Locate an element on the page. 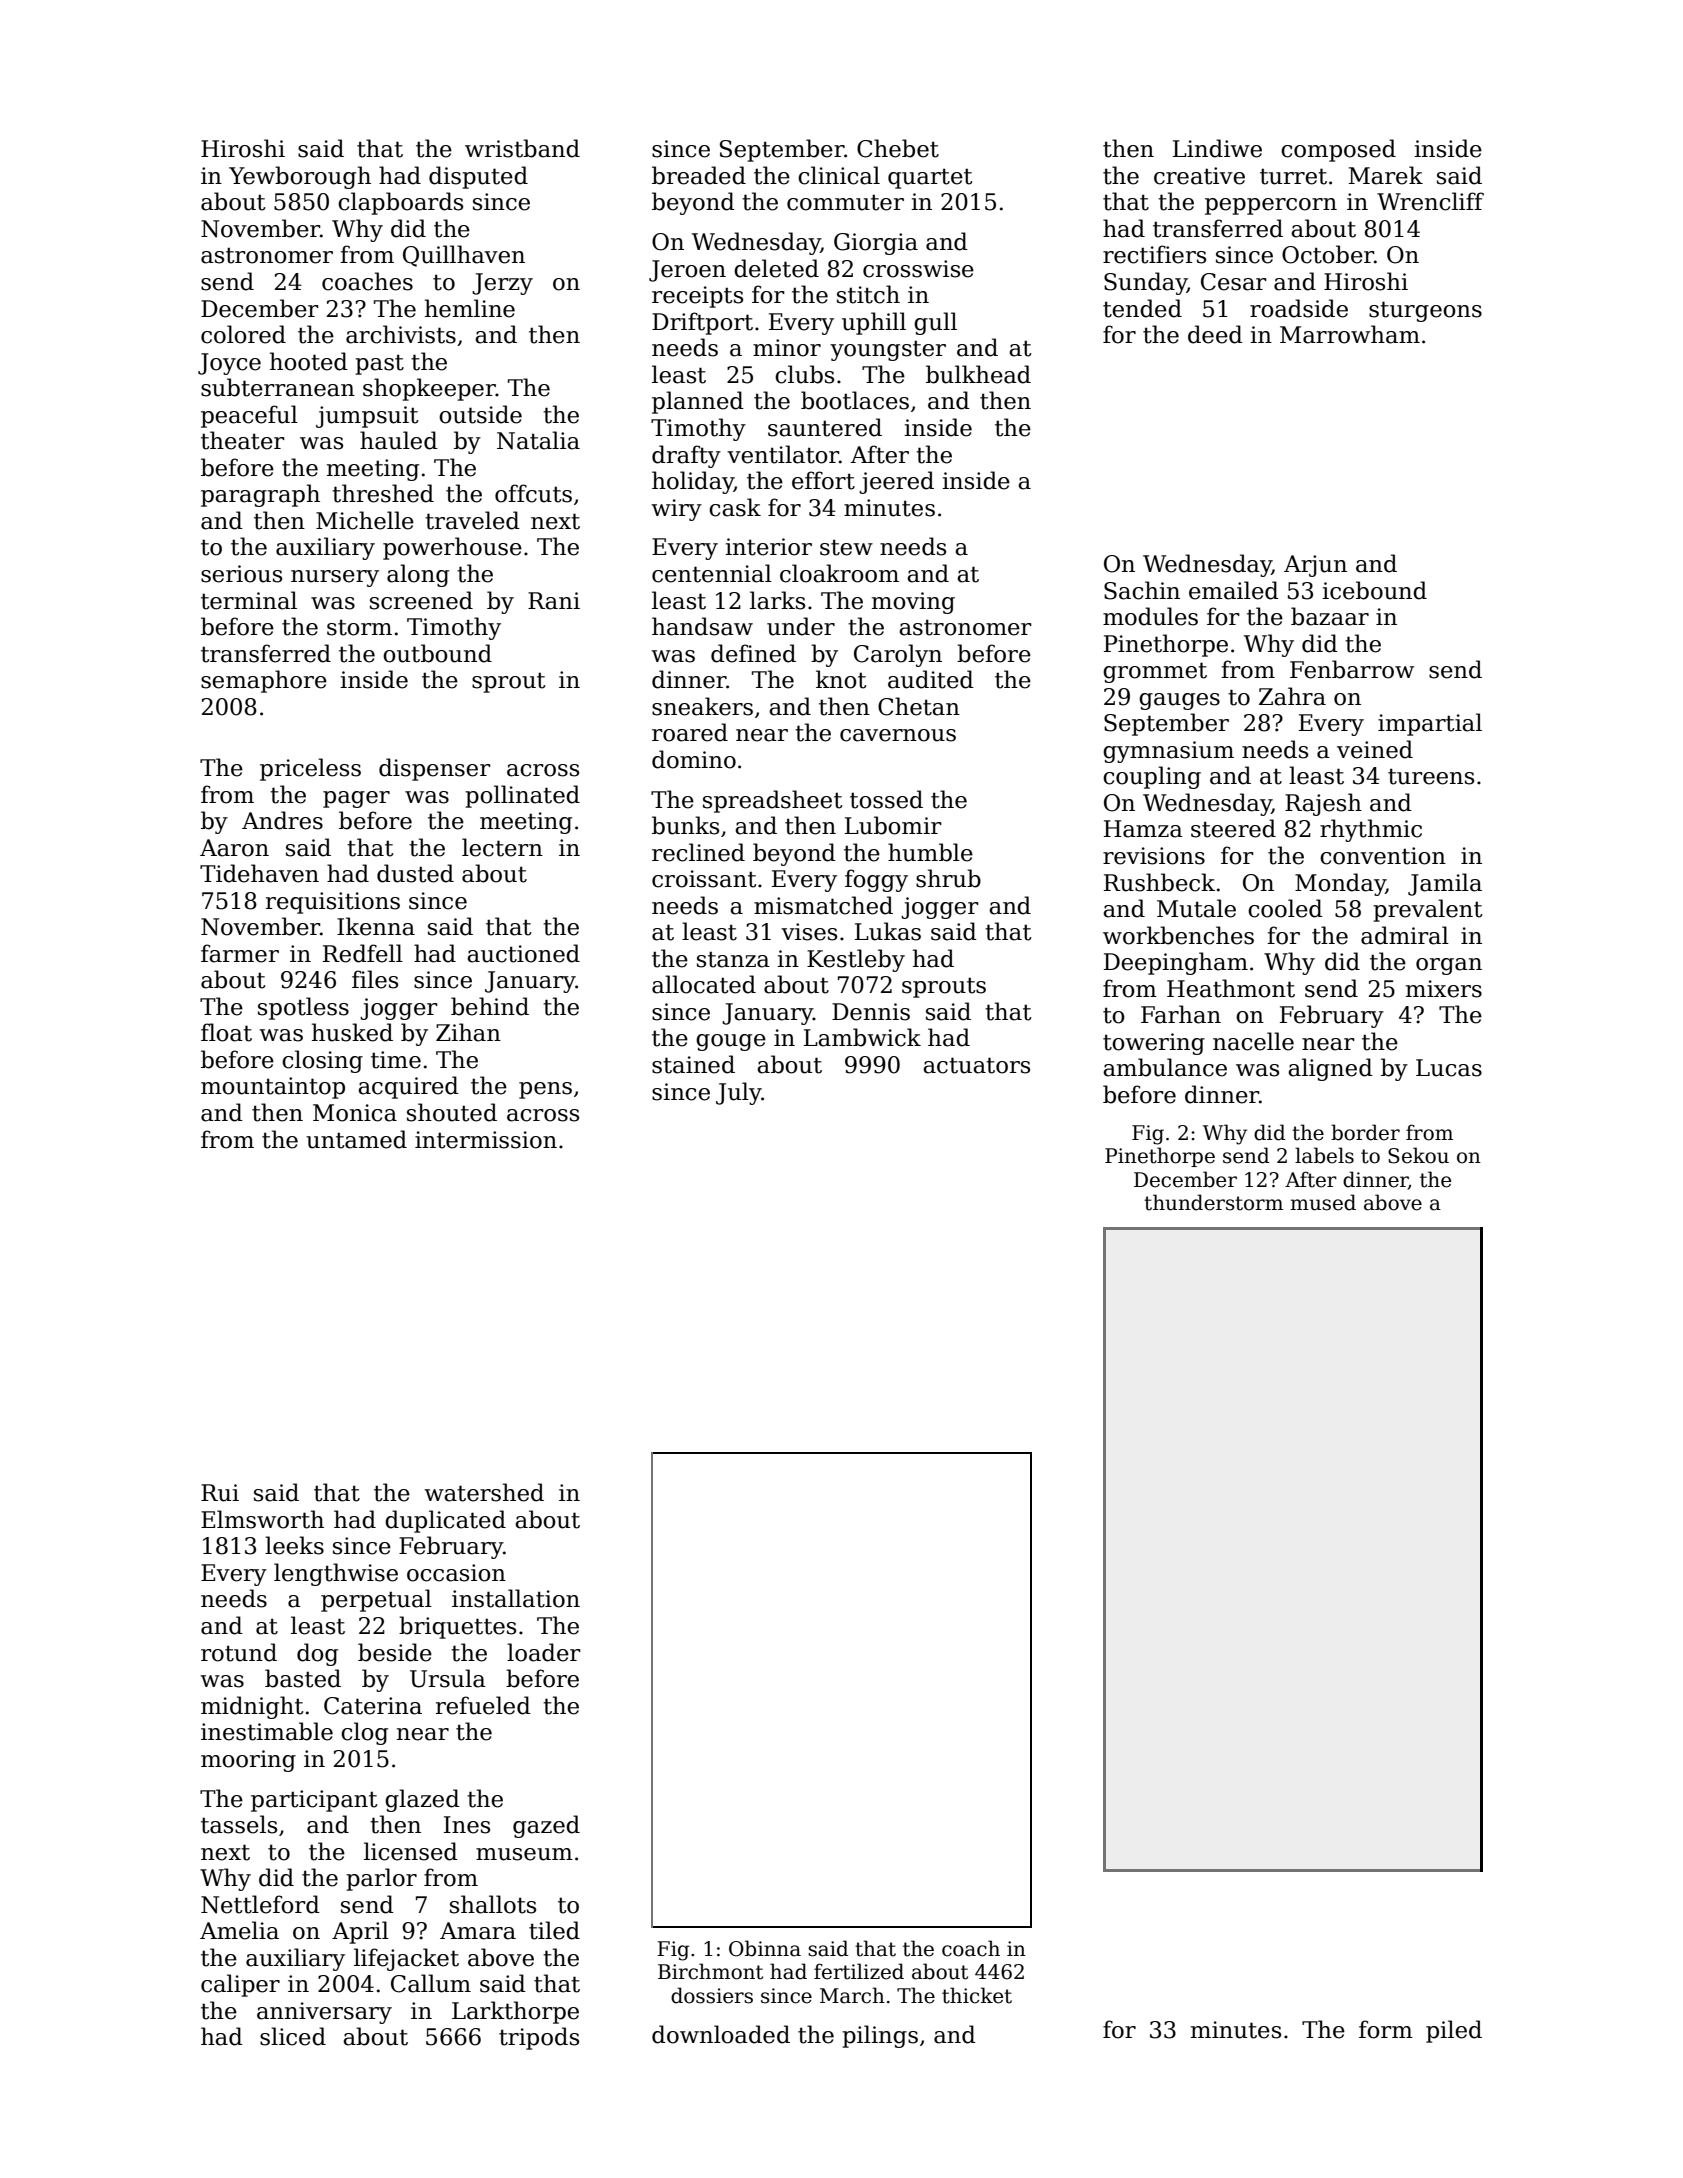  Jamila is located at coordinates (1445, 884).
